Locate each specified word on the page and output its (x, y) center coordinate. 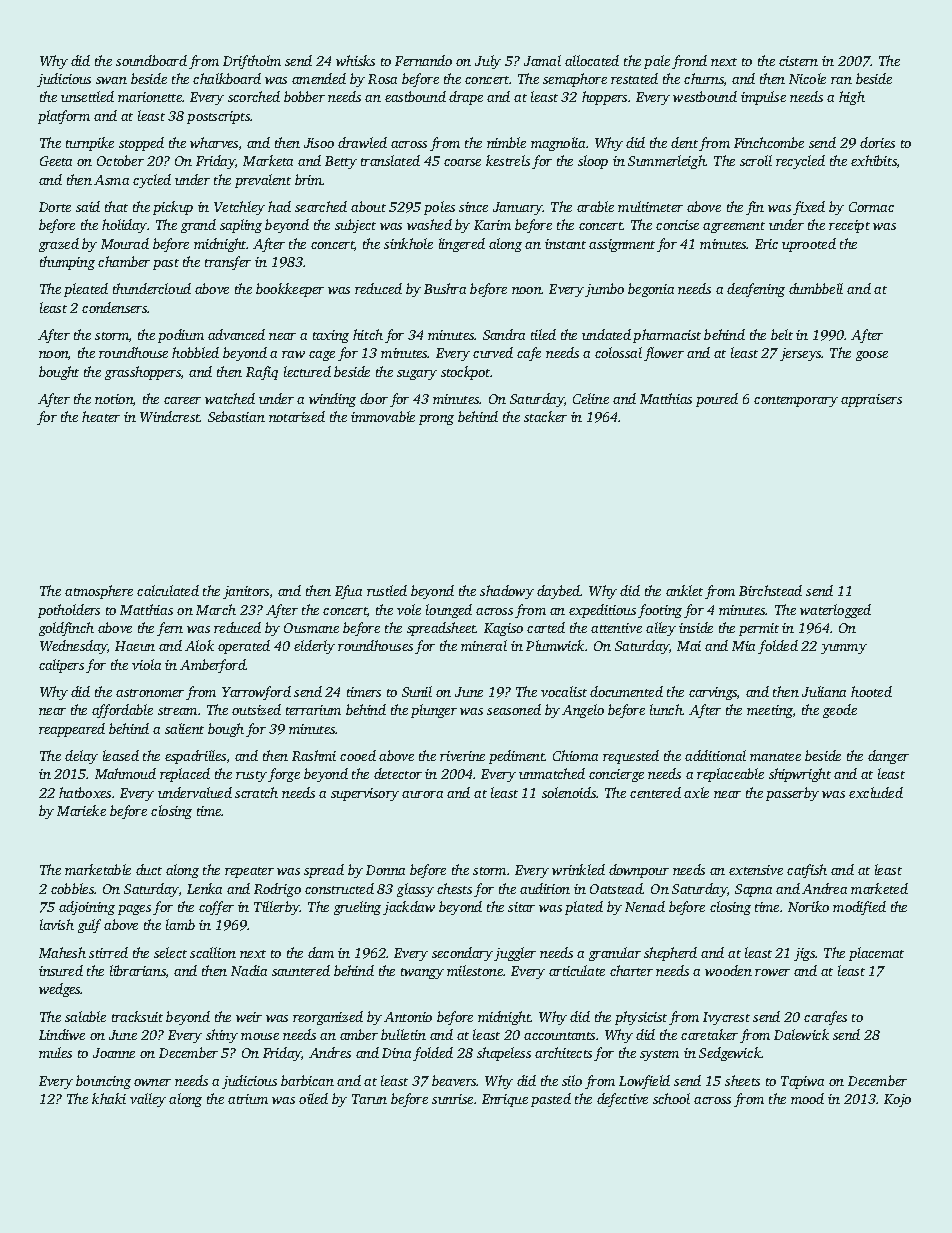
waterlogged (835, 611)
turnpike (90, 144)
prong (436, 420)
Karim (492, 225)
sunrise (452, 1099)
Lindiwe (62, 1034)
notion (114, 399)
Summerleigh (667, 162)
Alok (199, 645)
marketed (879, 888)
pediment (517, 757)
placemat (876, 954)
